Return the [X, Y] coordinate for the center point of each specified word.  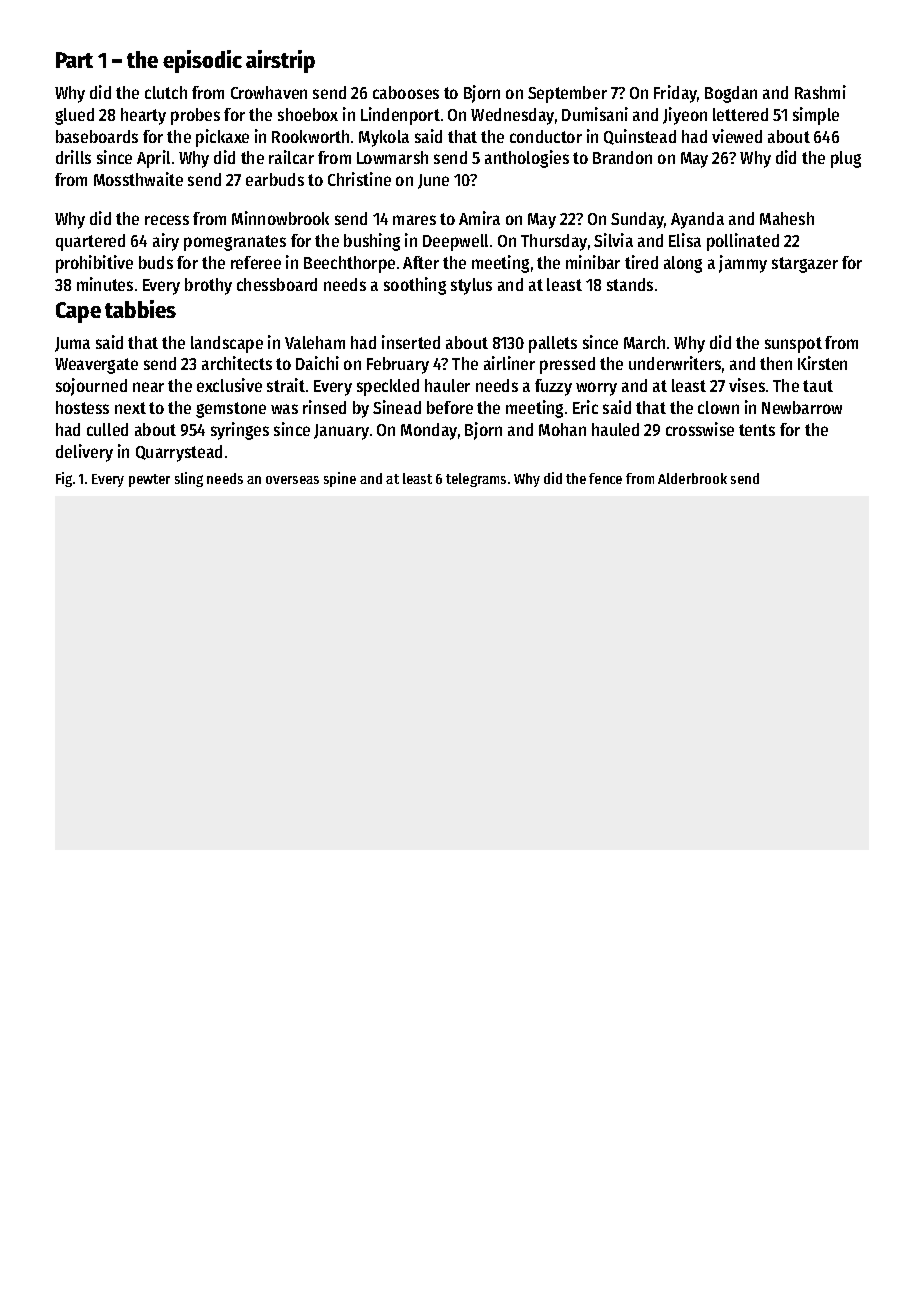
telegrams [476, 480]
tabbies [140, 309]
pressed [567, 365]
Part [74, 60]
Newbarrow [802, 407]
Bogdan [731, 94]
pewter [149, 480]
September [567, 94]
